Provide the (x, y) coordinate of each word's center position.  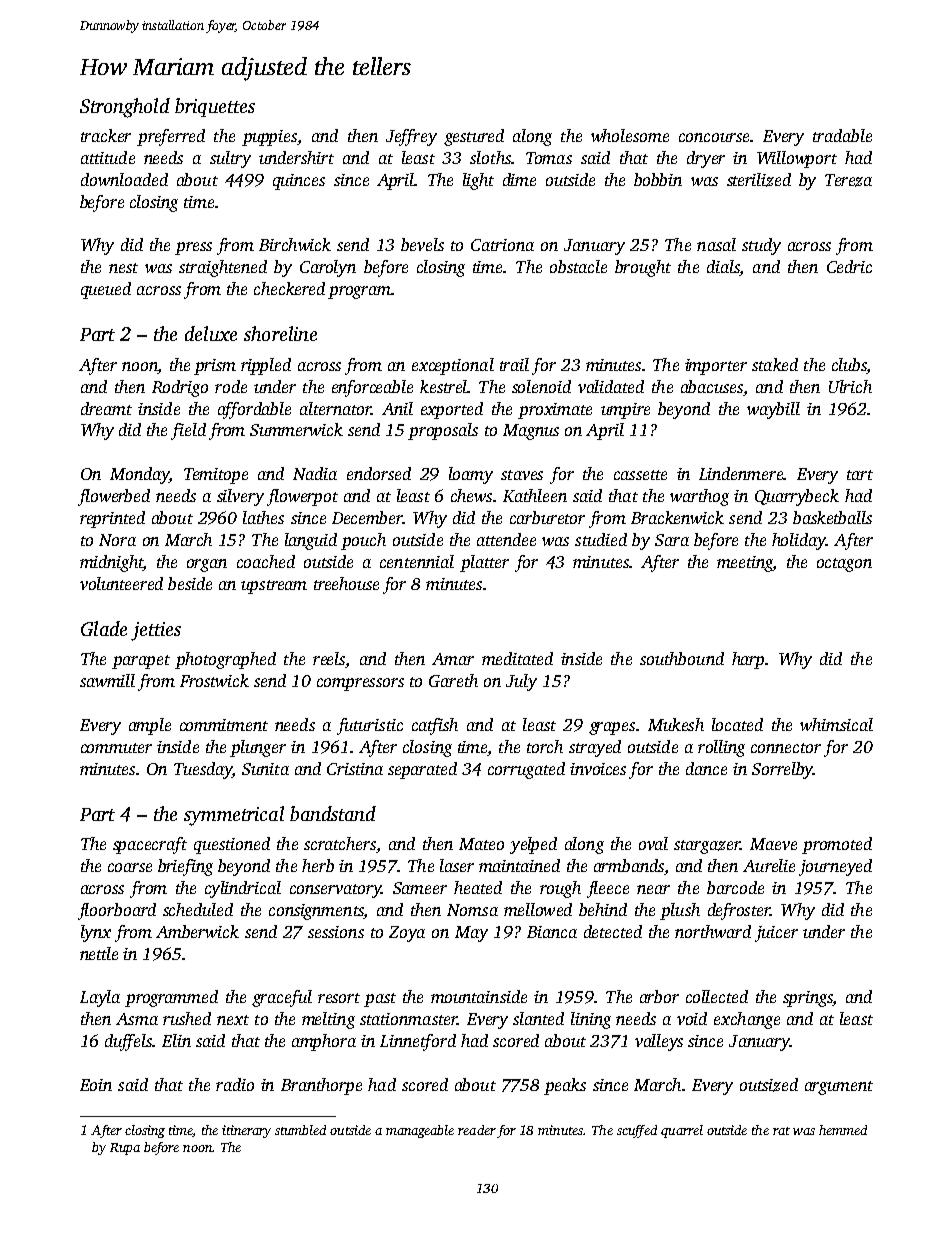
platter (484, 563)
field (188, 431)
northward (713, 931)
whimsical (836, 724)
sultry (230, 159)
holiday (799, 541)
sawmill (107, 680)
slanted (538, 1018)
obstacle (578, 266)
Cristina (355, 769)
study (761, 246)
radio (235, 1084)
